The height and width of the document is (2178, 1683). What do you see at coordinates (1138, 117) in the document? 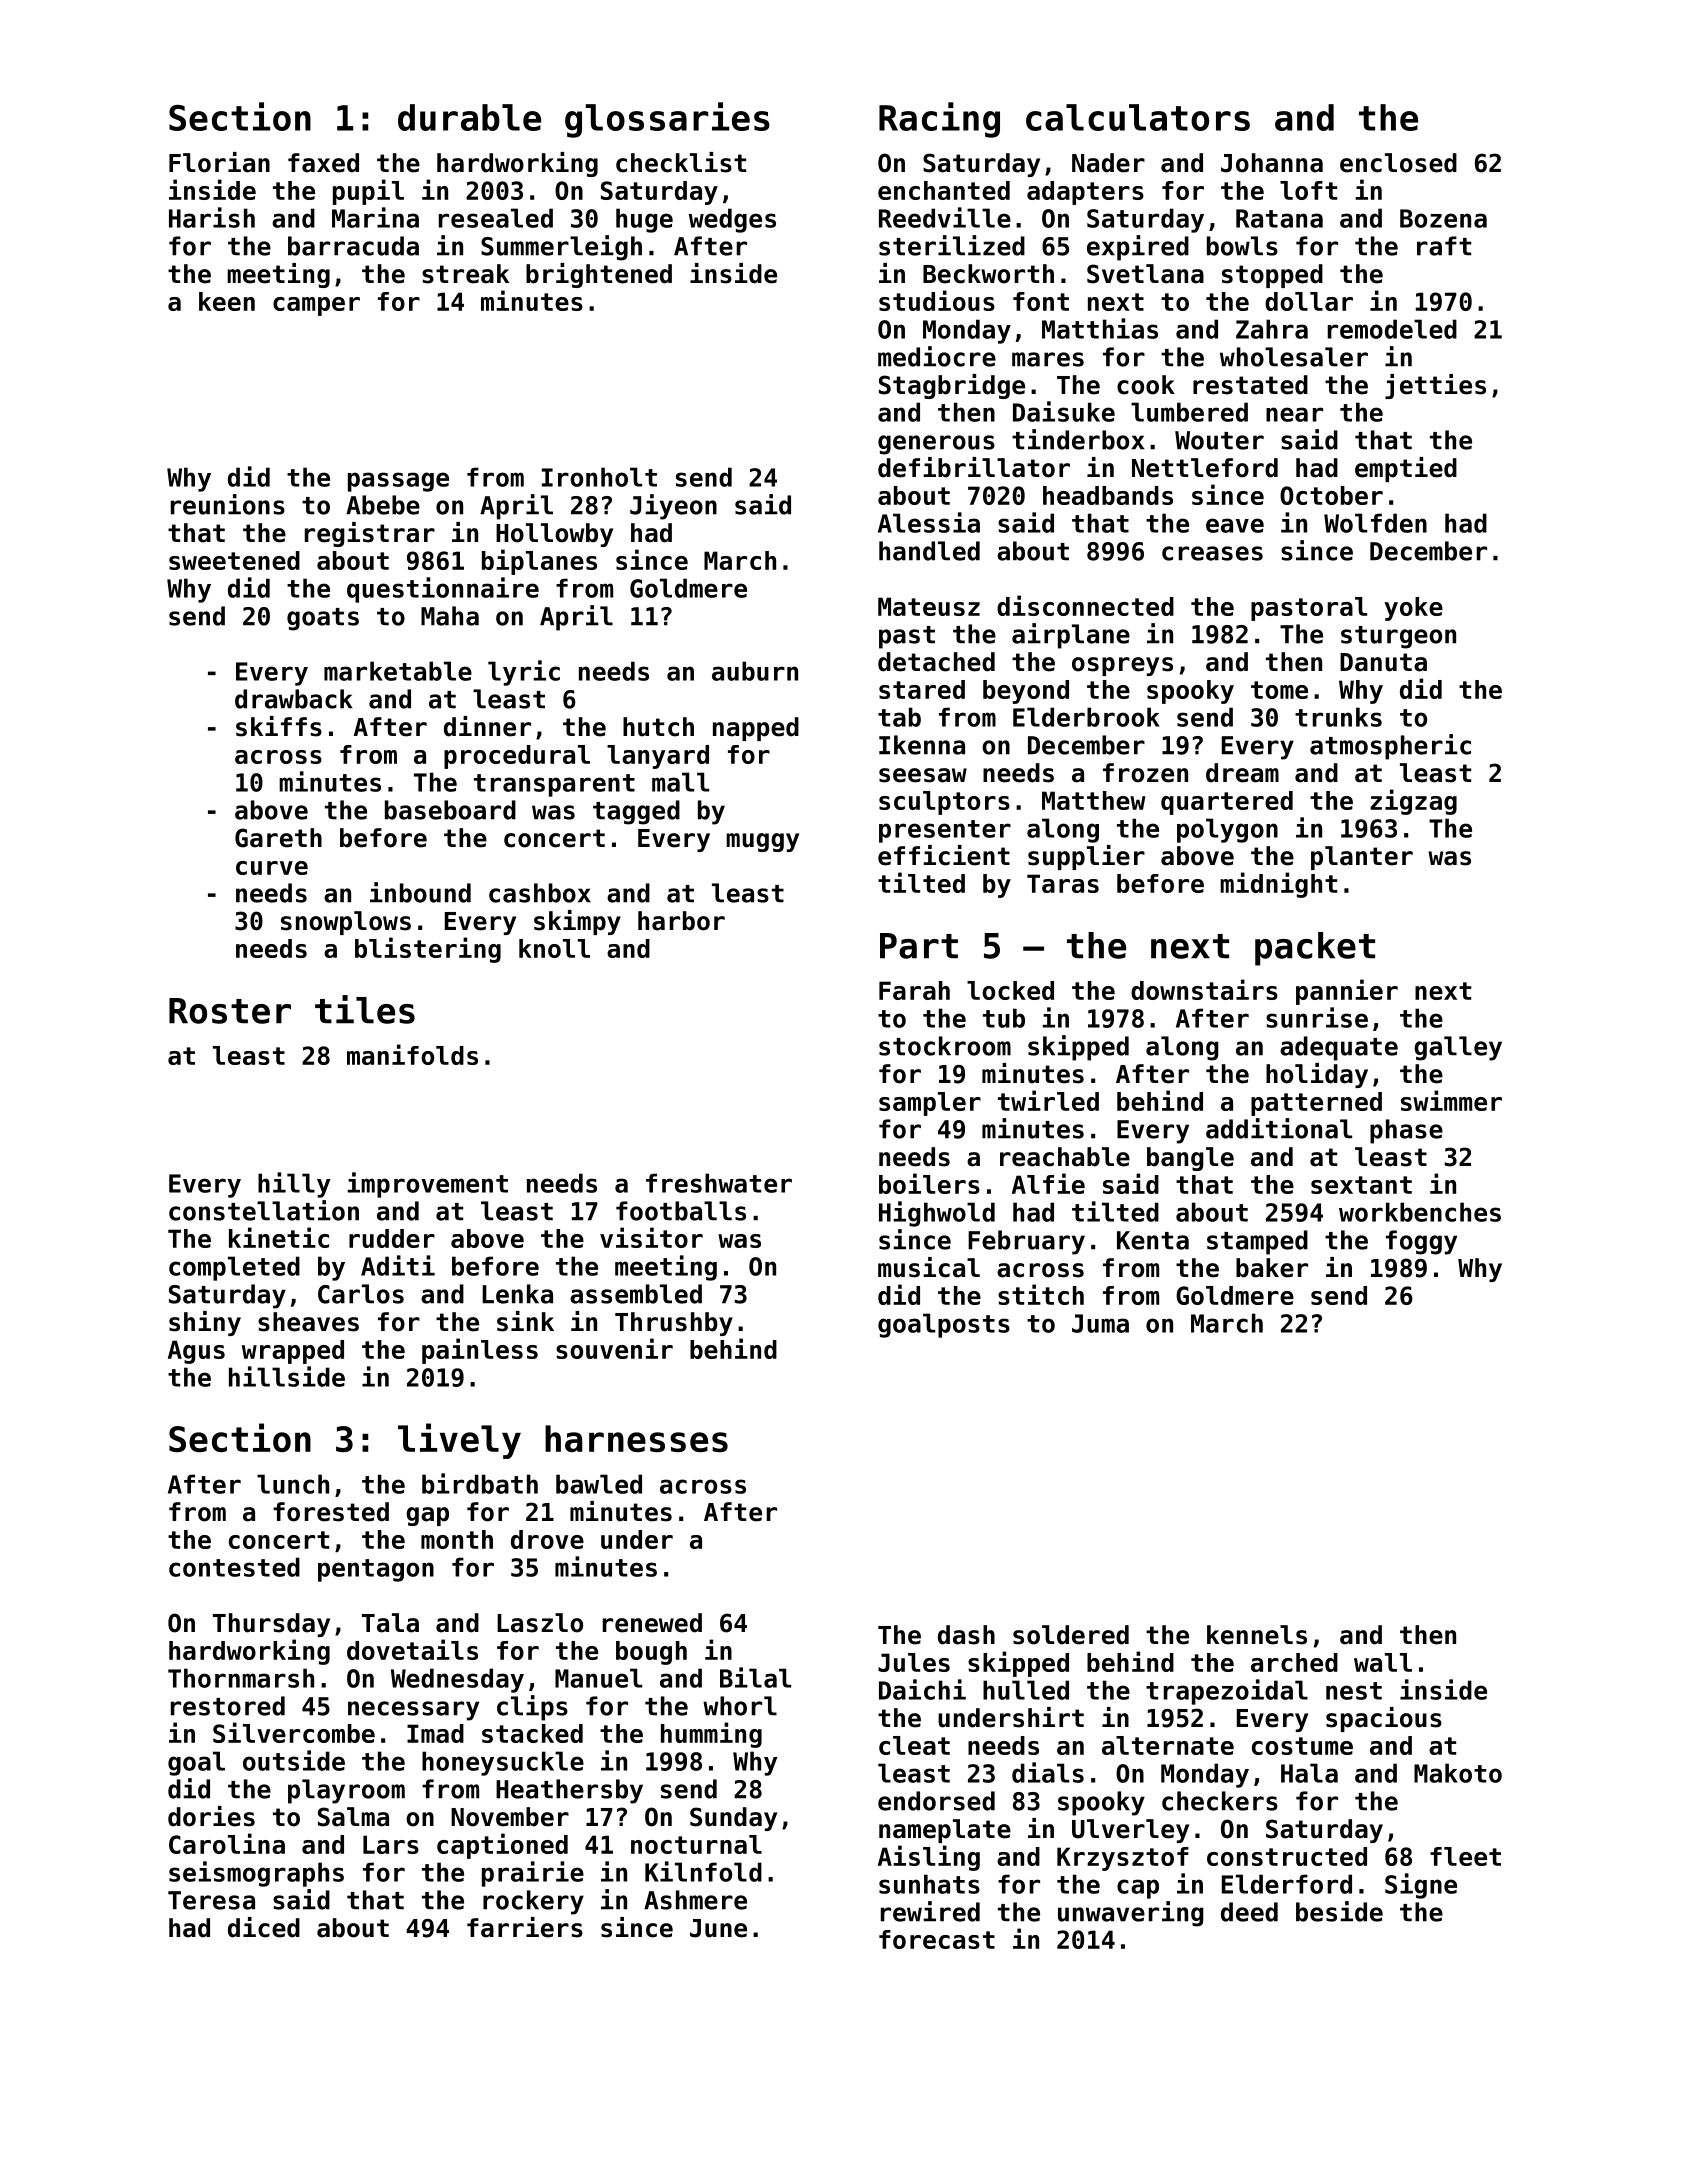
I see `calculators` at bounding box center [1138, 117].
